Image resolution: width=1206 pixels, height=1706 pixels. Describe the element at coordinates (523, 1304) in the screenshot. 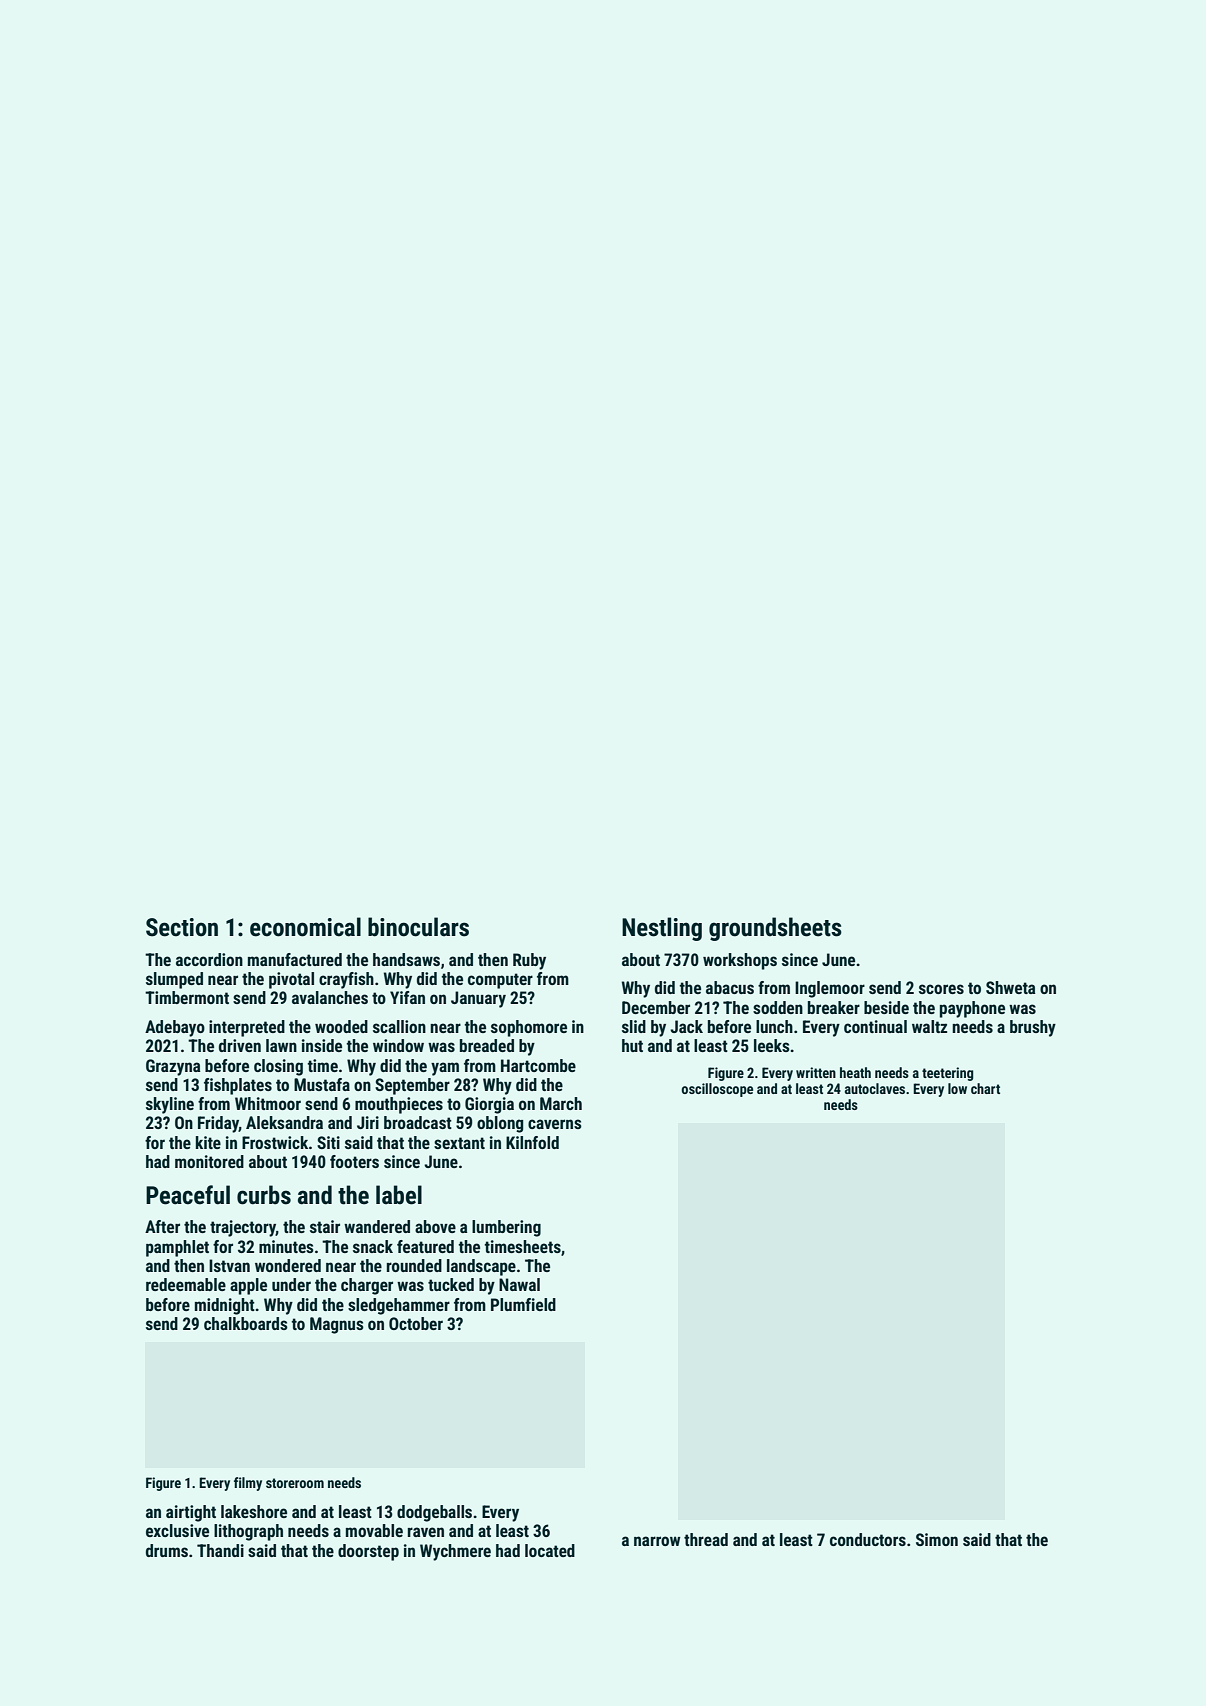

I see `Plumfield` at that location.
